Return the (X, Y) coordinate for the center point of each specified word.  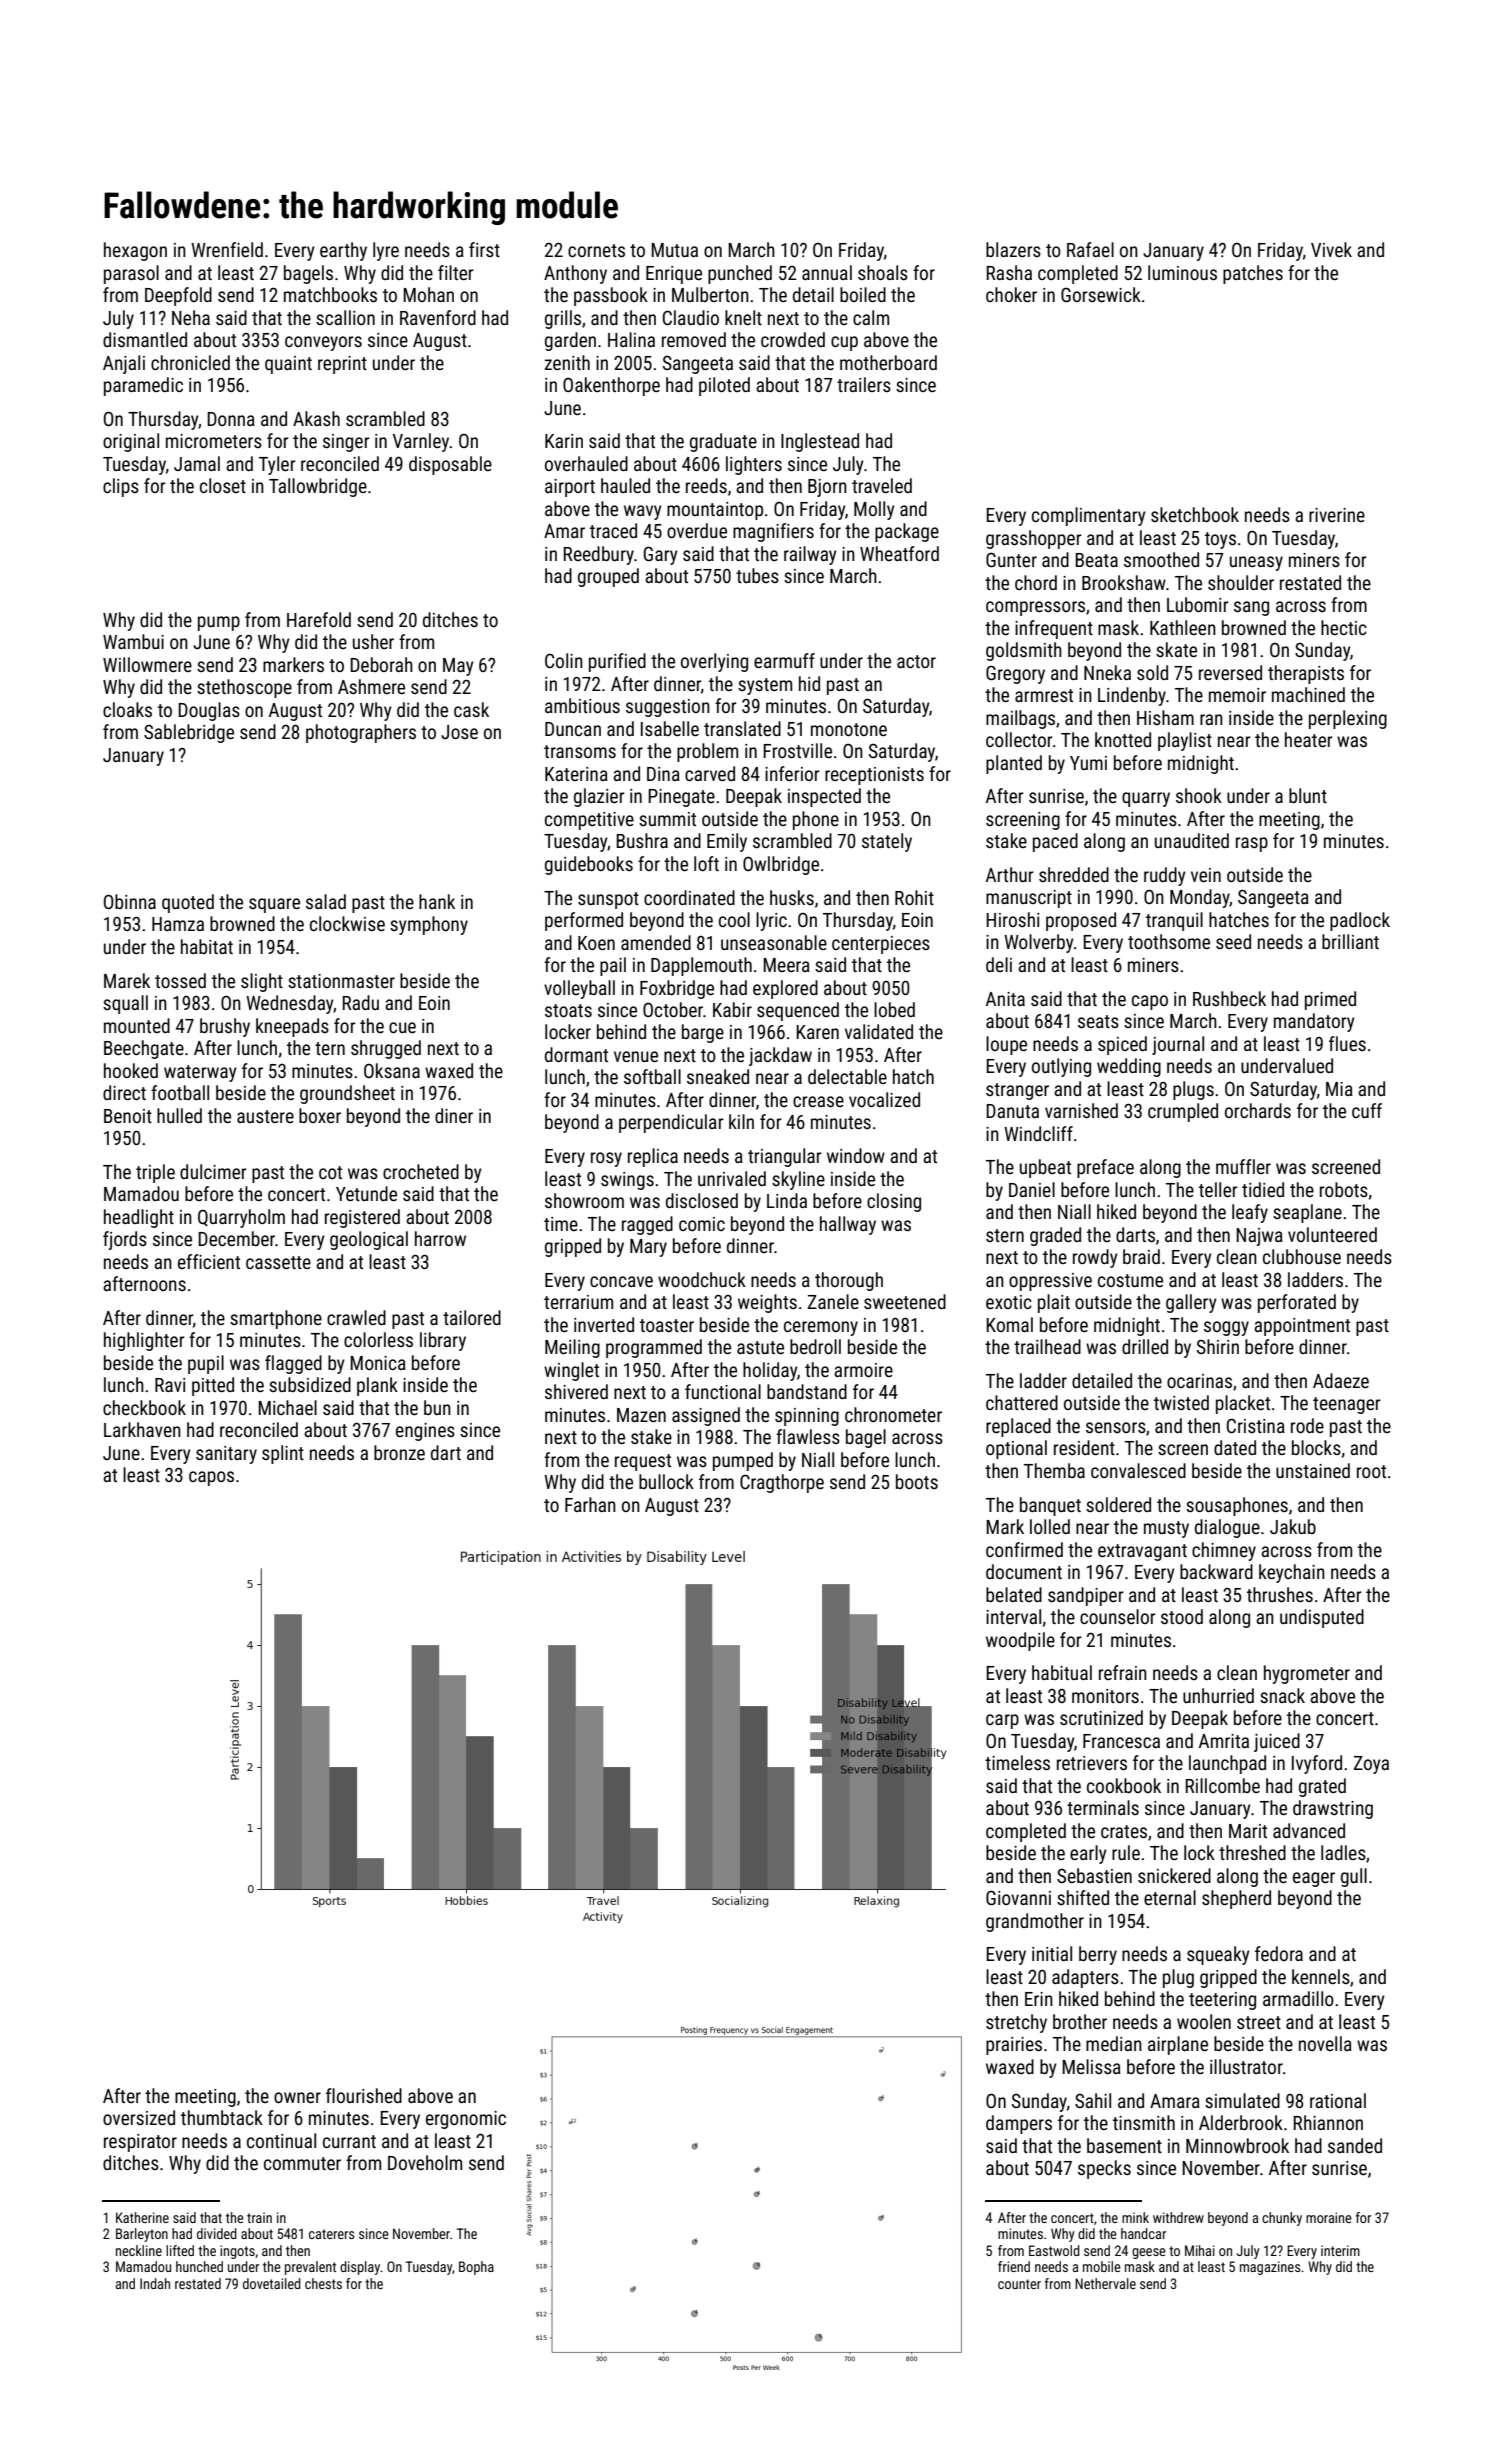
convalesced (1138, 1470)
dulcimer (213, 1171)
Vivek (1331, 249)
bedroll (815, 1346)
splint (283, 1454)
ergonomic (466, 2120)
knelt (743, 317)
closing (894, 1202)
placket (1243, 1404)
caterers (332, 2234)
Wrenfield (227, 249)
